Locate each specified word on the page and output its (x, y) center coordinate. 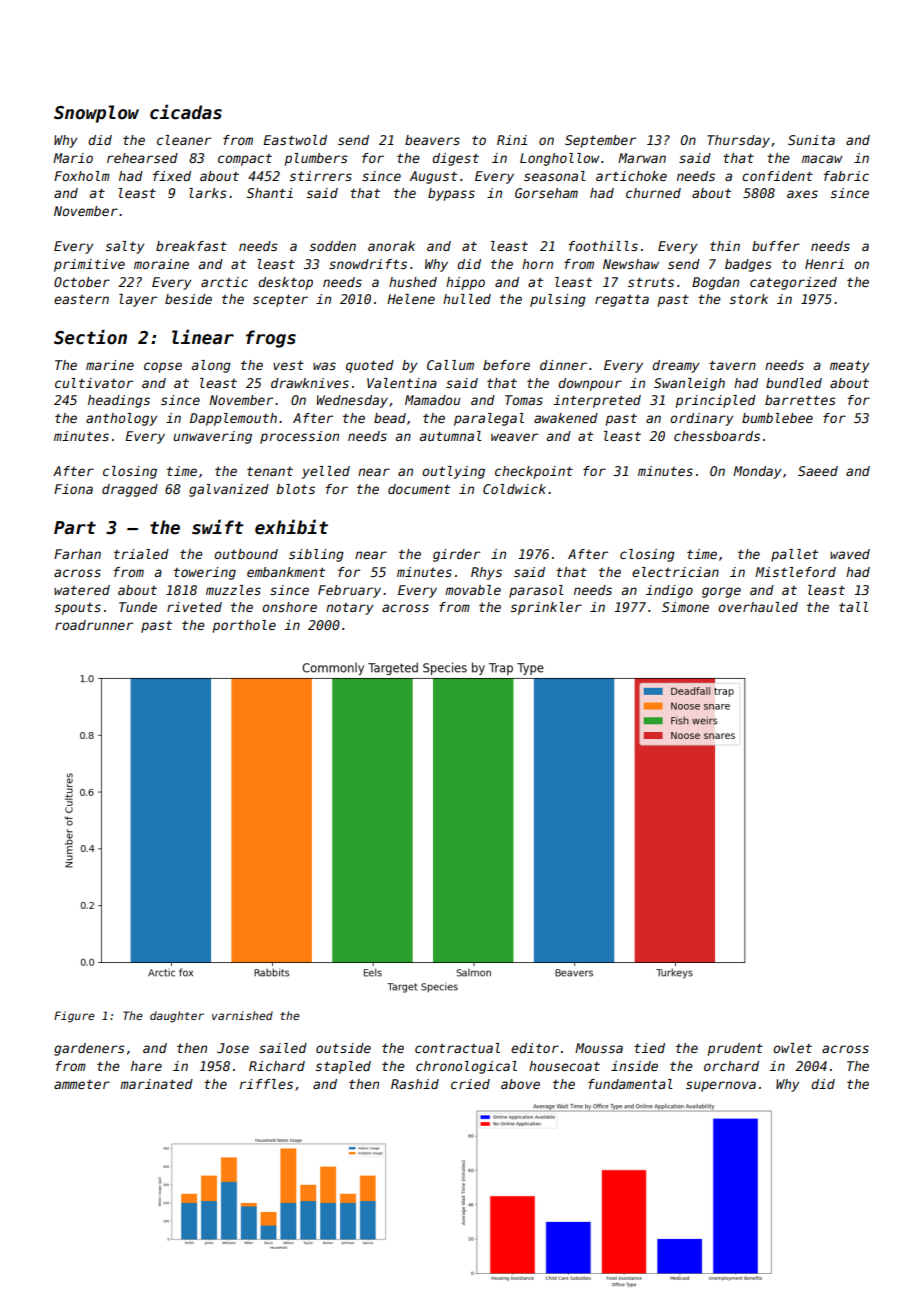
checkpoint (534, 472)
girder (456, 555)
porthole (244, 626)
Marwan (642, 158)
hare (146, 1066)
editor (535, 1048)
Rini (512, 140)
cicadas (186, 112)
